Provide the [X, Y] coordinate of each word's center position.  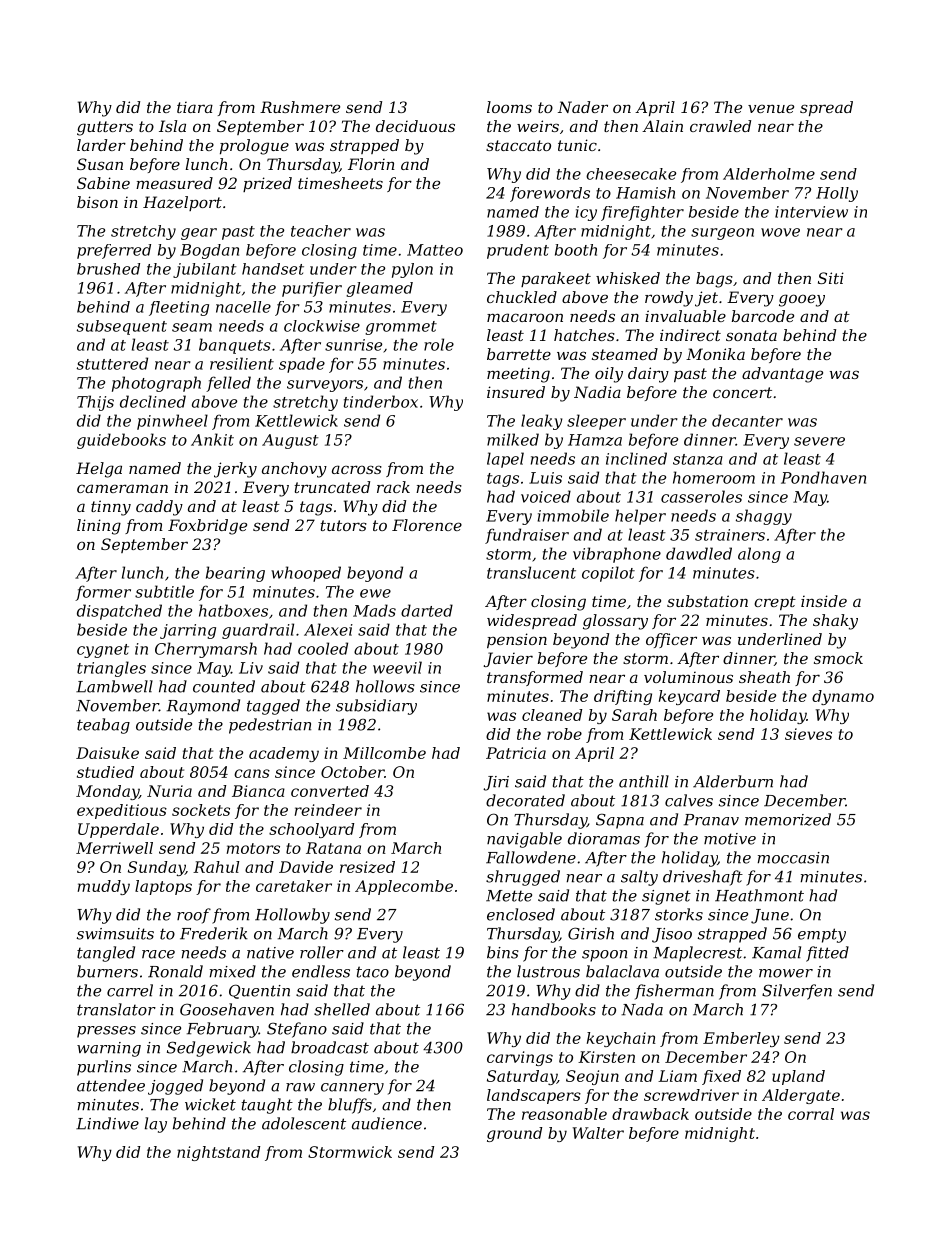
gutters [105, 128]
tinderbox [381, 401]
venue [771, 108]
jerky [235, 470]
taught [267, 1106]
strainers [730, 535]
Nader [583, 107]
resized [367, 867]
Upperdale [118, 830]
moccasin [793, 858]
